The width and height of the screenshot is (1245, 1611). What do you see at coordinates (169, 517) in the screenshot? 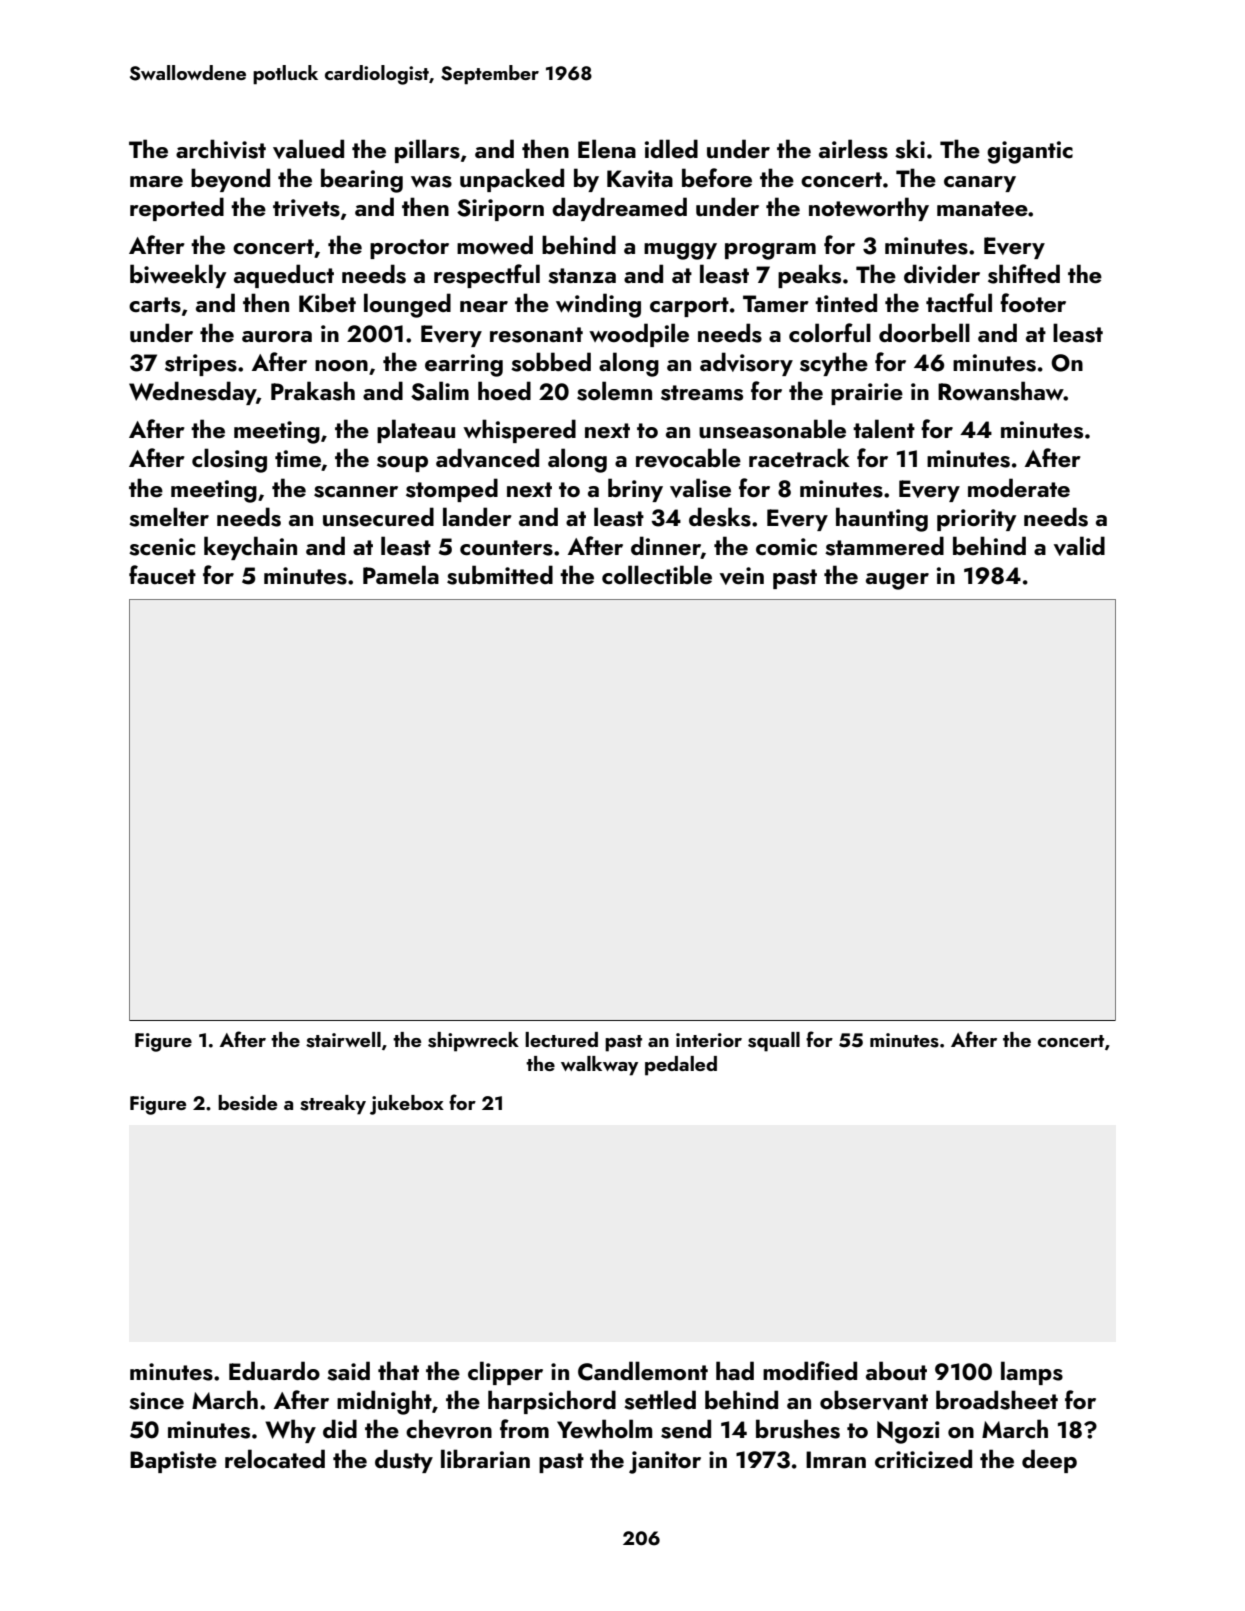
I see `smelter` at bounding box center [169, 517].
